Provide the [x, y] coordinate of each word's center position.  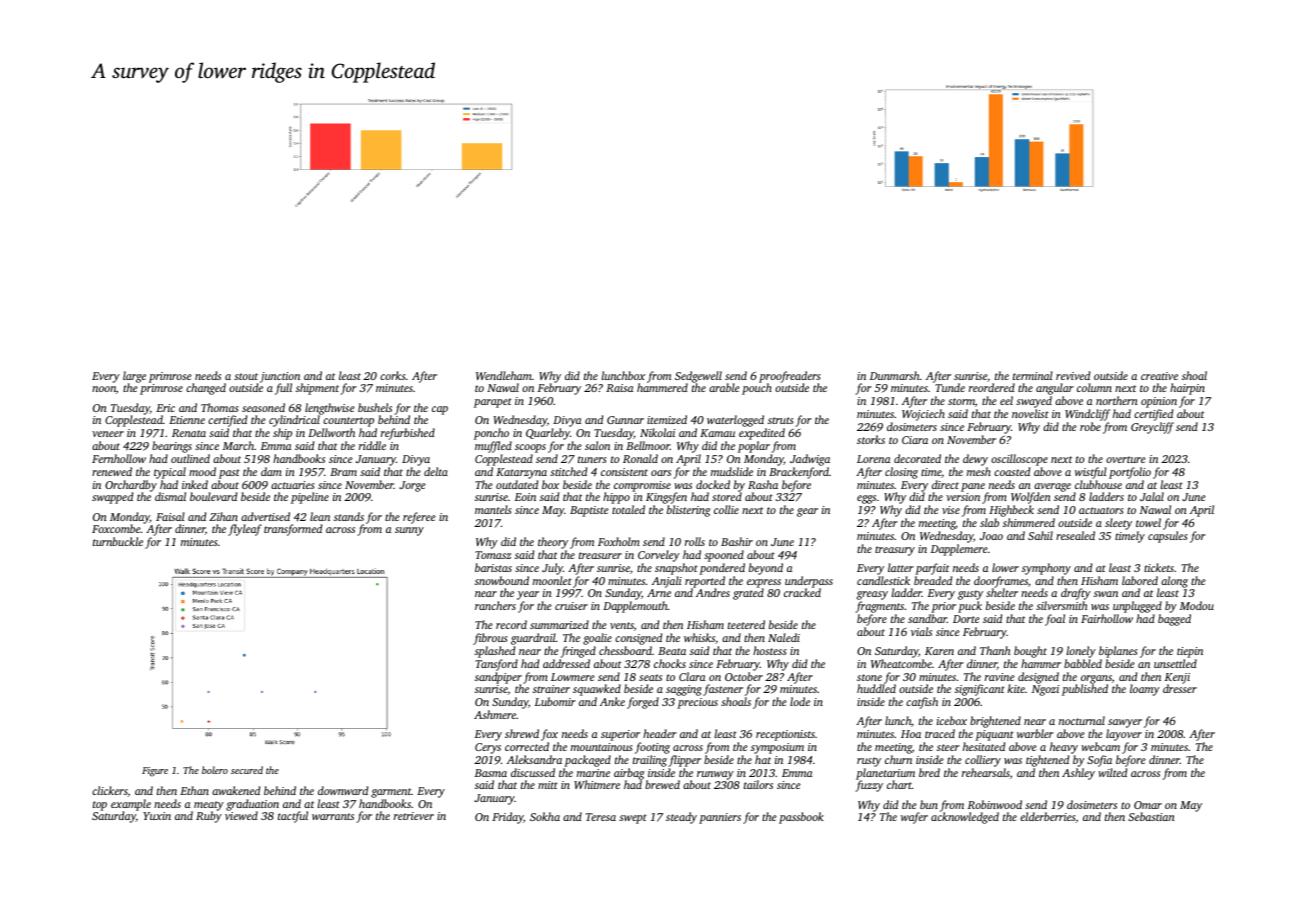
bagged [1174, 620]
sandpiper [498, 678]
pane [973, 487]
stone [869, 677]
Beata [672, 651]
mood [202, 471]
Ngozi [1045, 690]
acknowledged [965, 818]
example [131, 805]
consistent [624, 472]
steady [681, 818]
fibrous [490, 639]
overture [1126, 459]
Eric [165, 408]
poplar [754, 447]
